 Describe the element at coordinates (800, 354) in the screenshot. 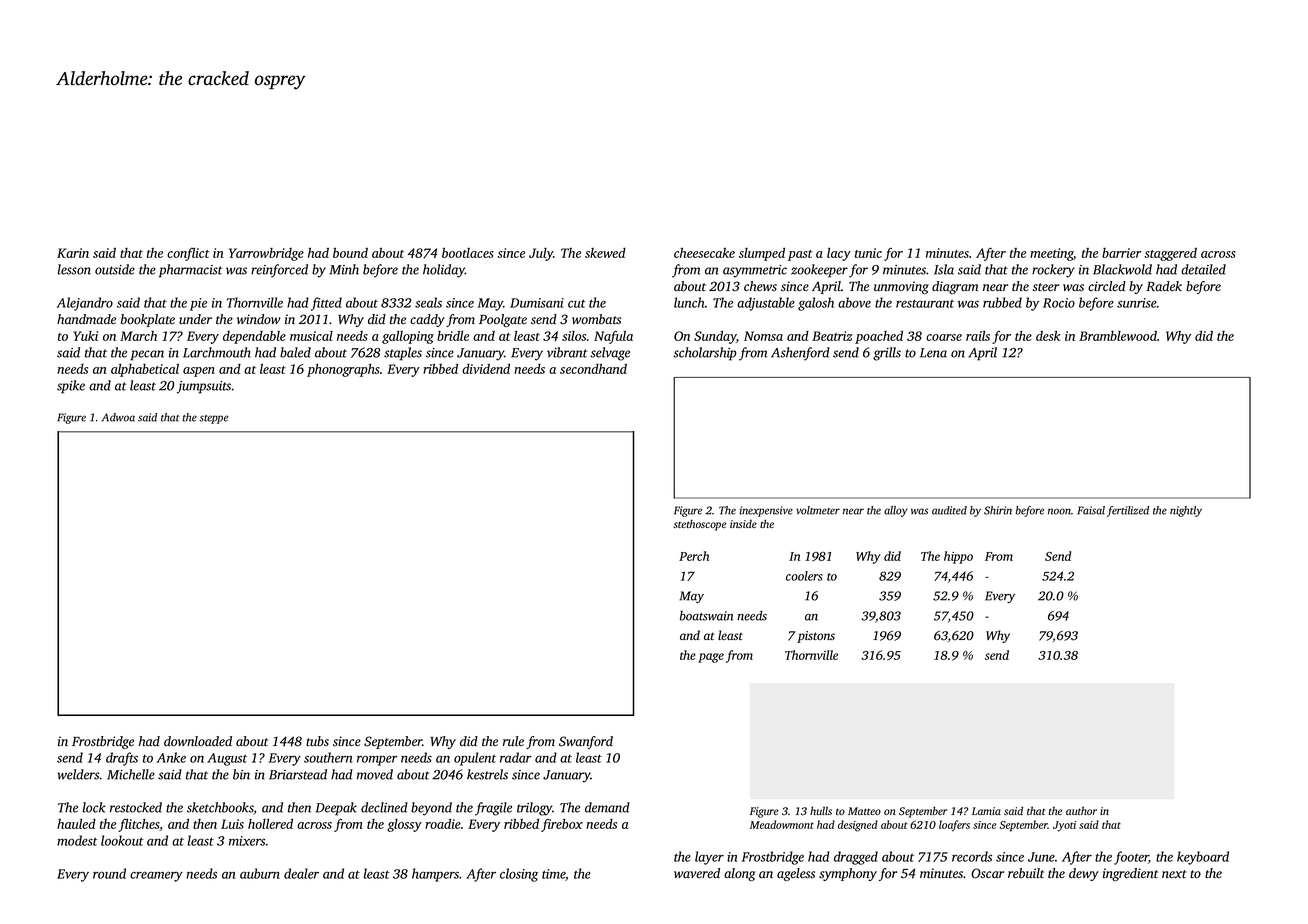

I see `Ashenford` at that location.
